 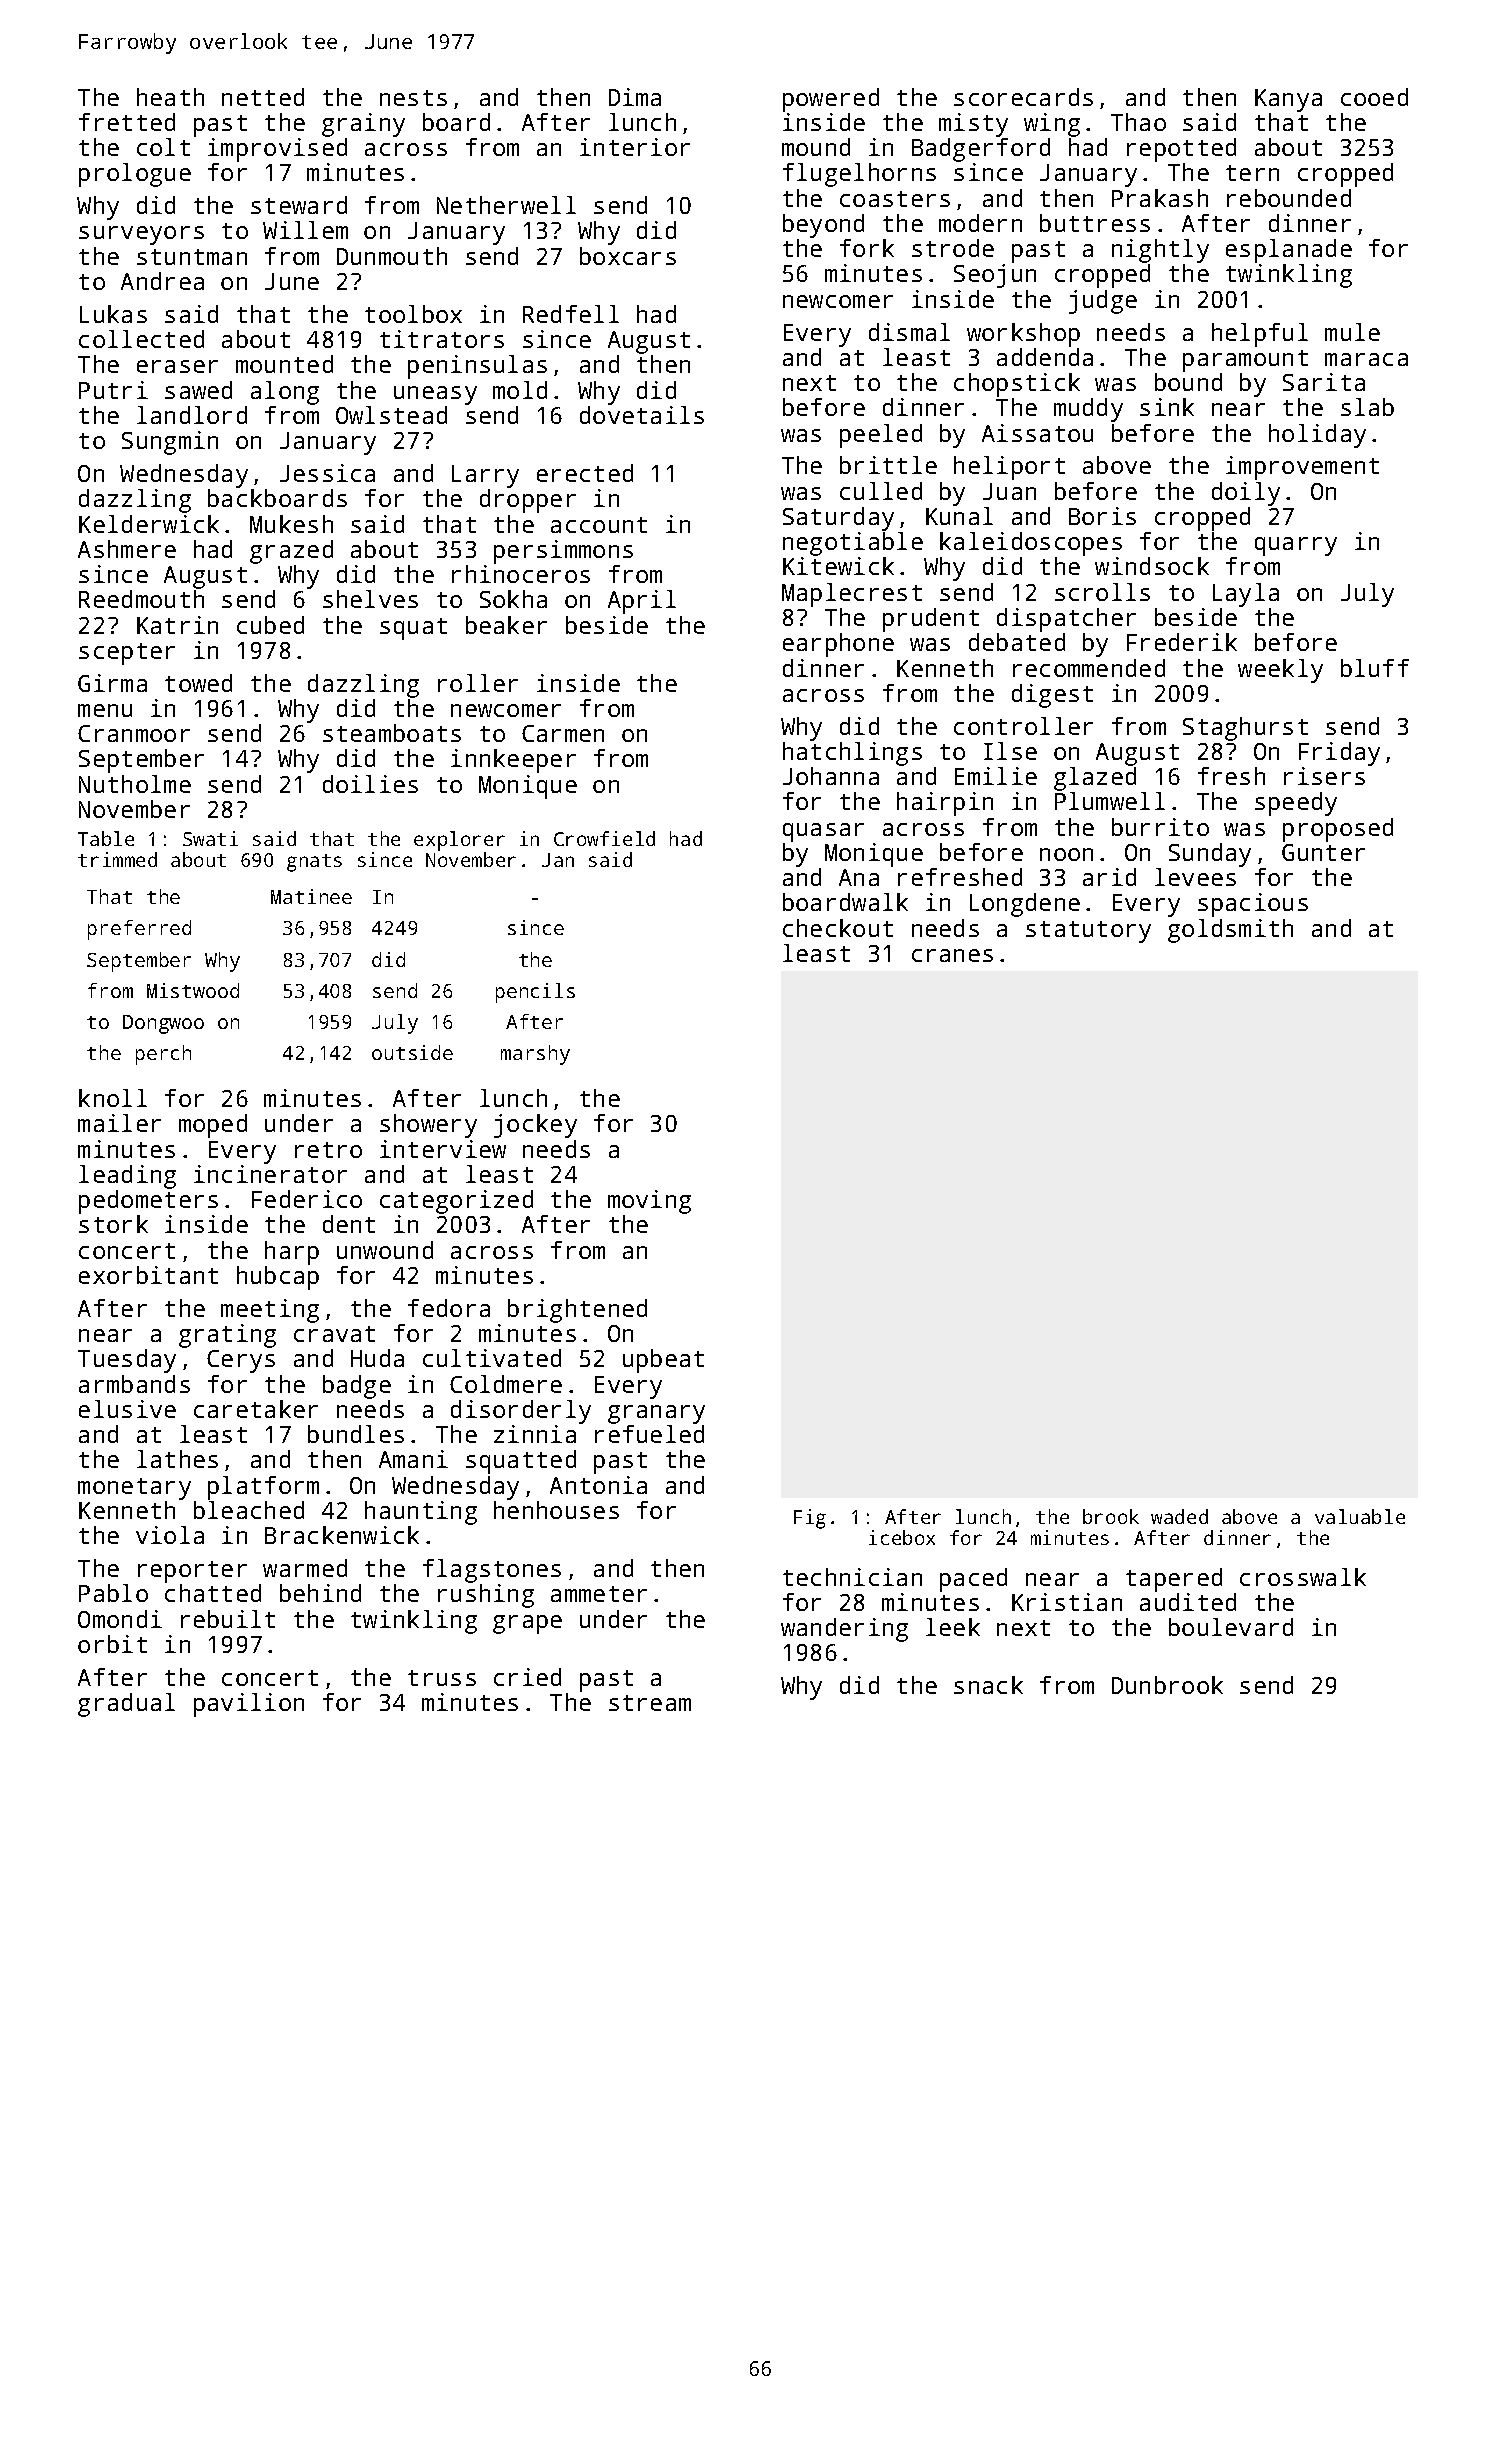 I want to click on icebox, so click(x=902, y=1537).
